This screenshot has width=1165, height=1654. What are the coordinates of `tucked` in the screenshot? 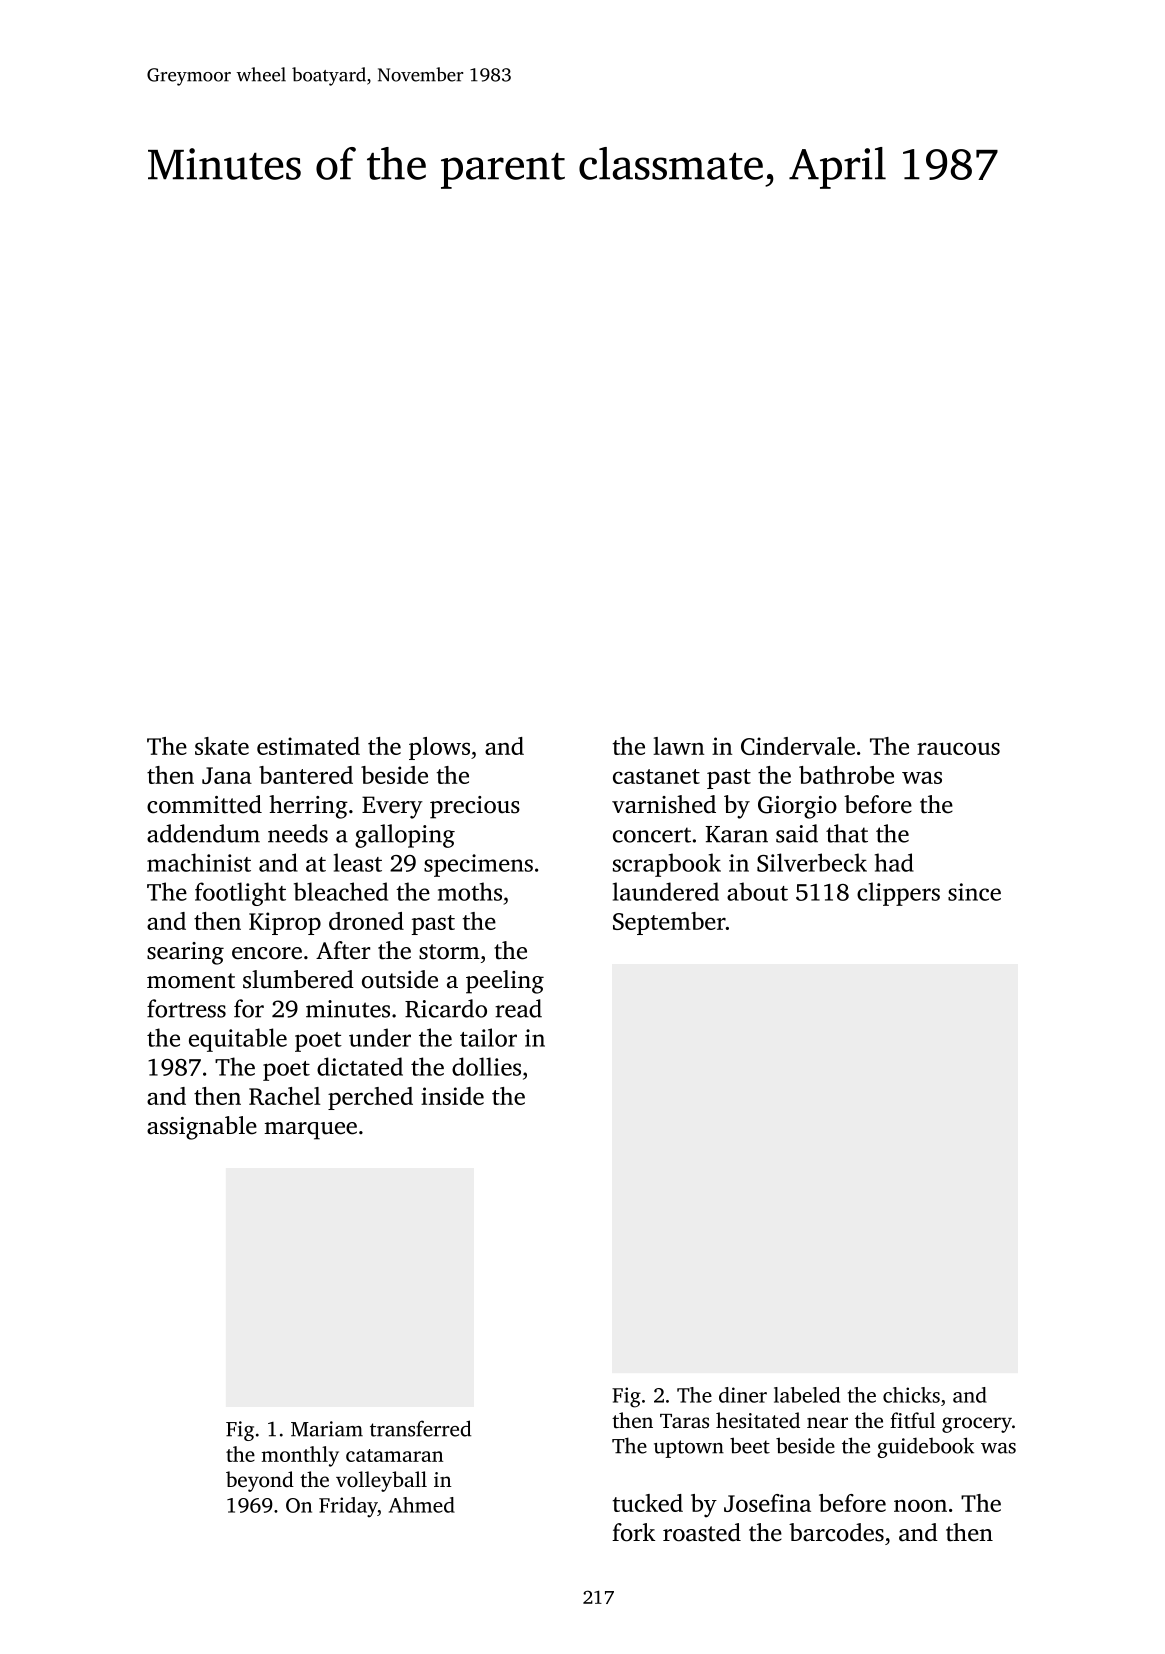 It's located at (648, 1503).
